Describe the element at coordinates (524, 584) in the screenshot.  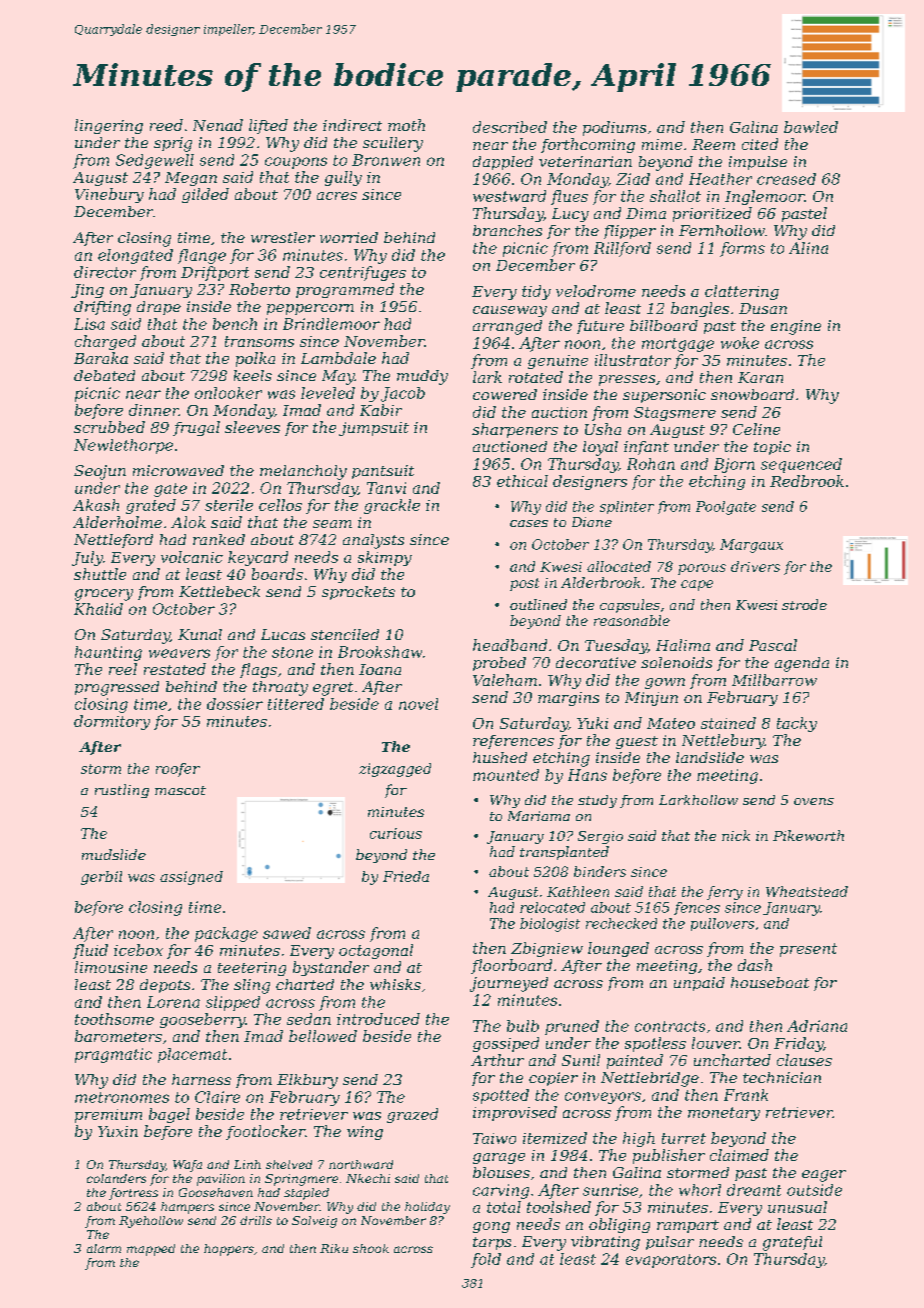
I see `post` at that location.
